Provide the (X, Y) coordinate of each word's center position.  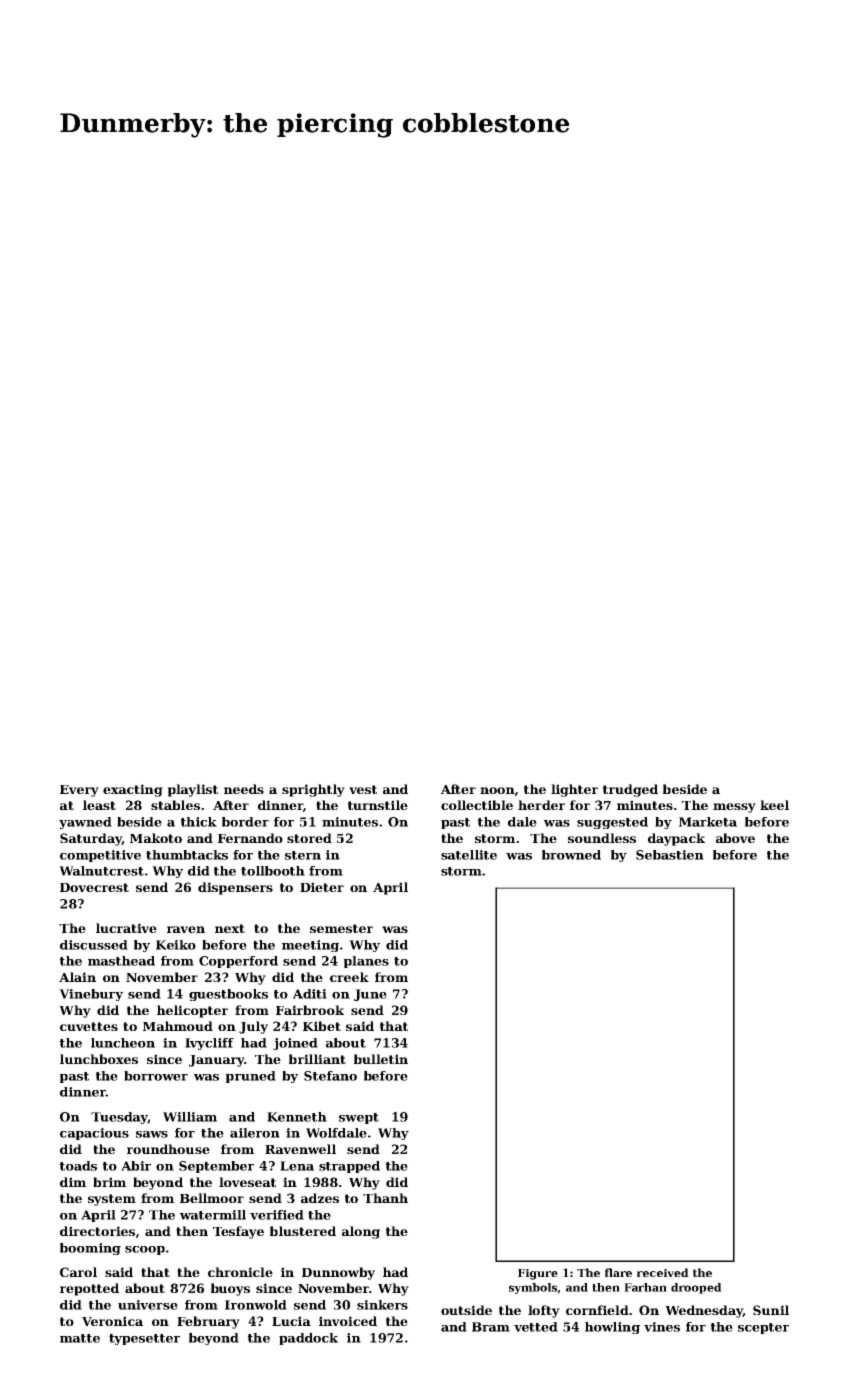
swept (359, 1118)
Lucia (291, 1321)
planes (366, 962)
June (370, 995)
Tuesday (119, 1118)
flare (618, 1272)
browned (571, 855)
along (361, 1232)
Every (79, 791)
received (663, 1272)
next (230, 928)
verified (277, 1215)
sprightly (313, 790)
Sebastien (670, 855)
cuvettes (89, 1026)
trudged (630, 790)
